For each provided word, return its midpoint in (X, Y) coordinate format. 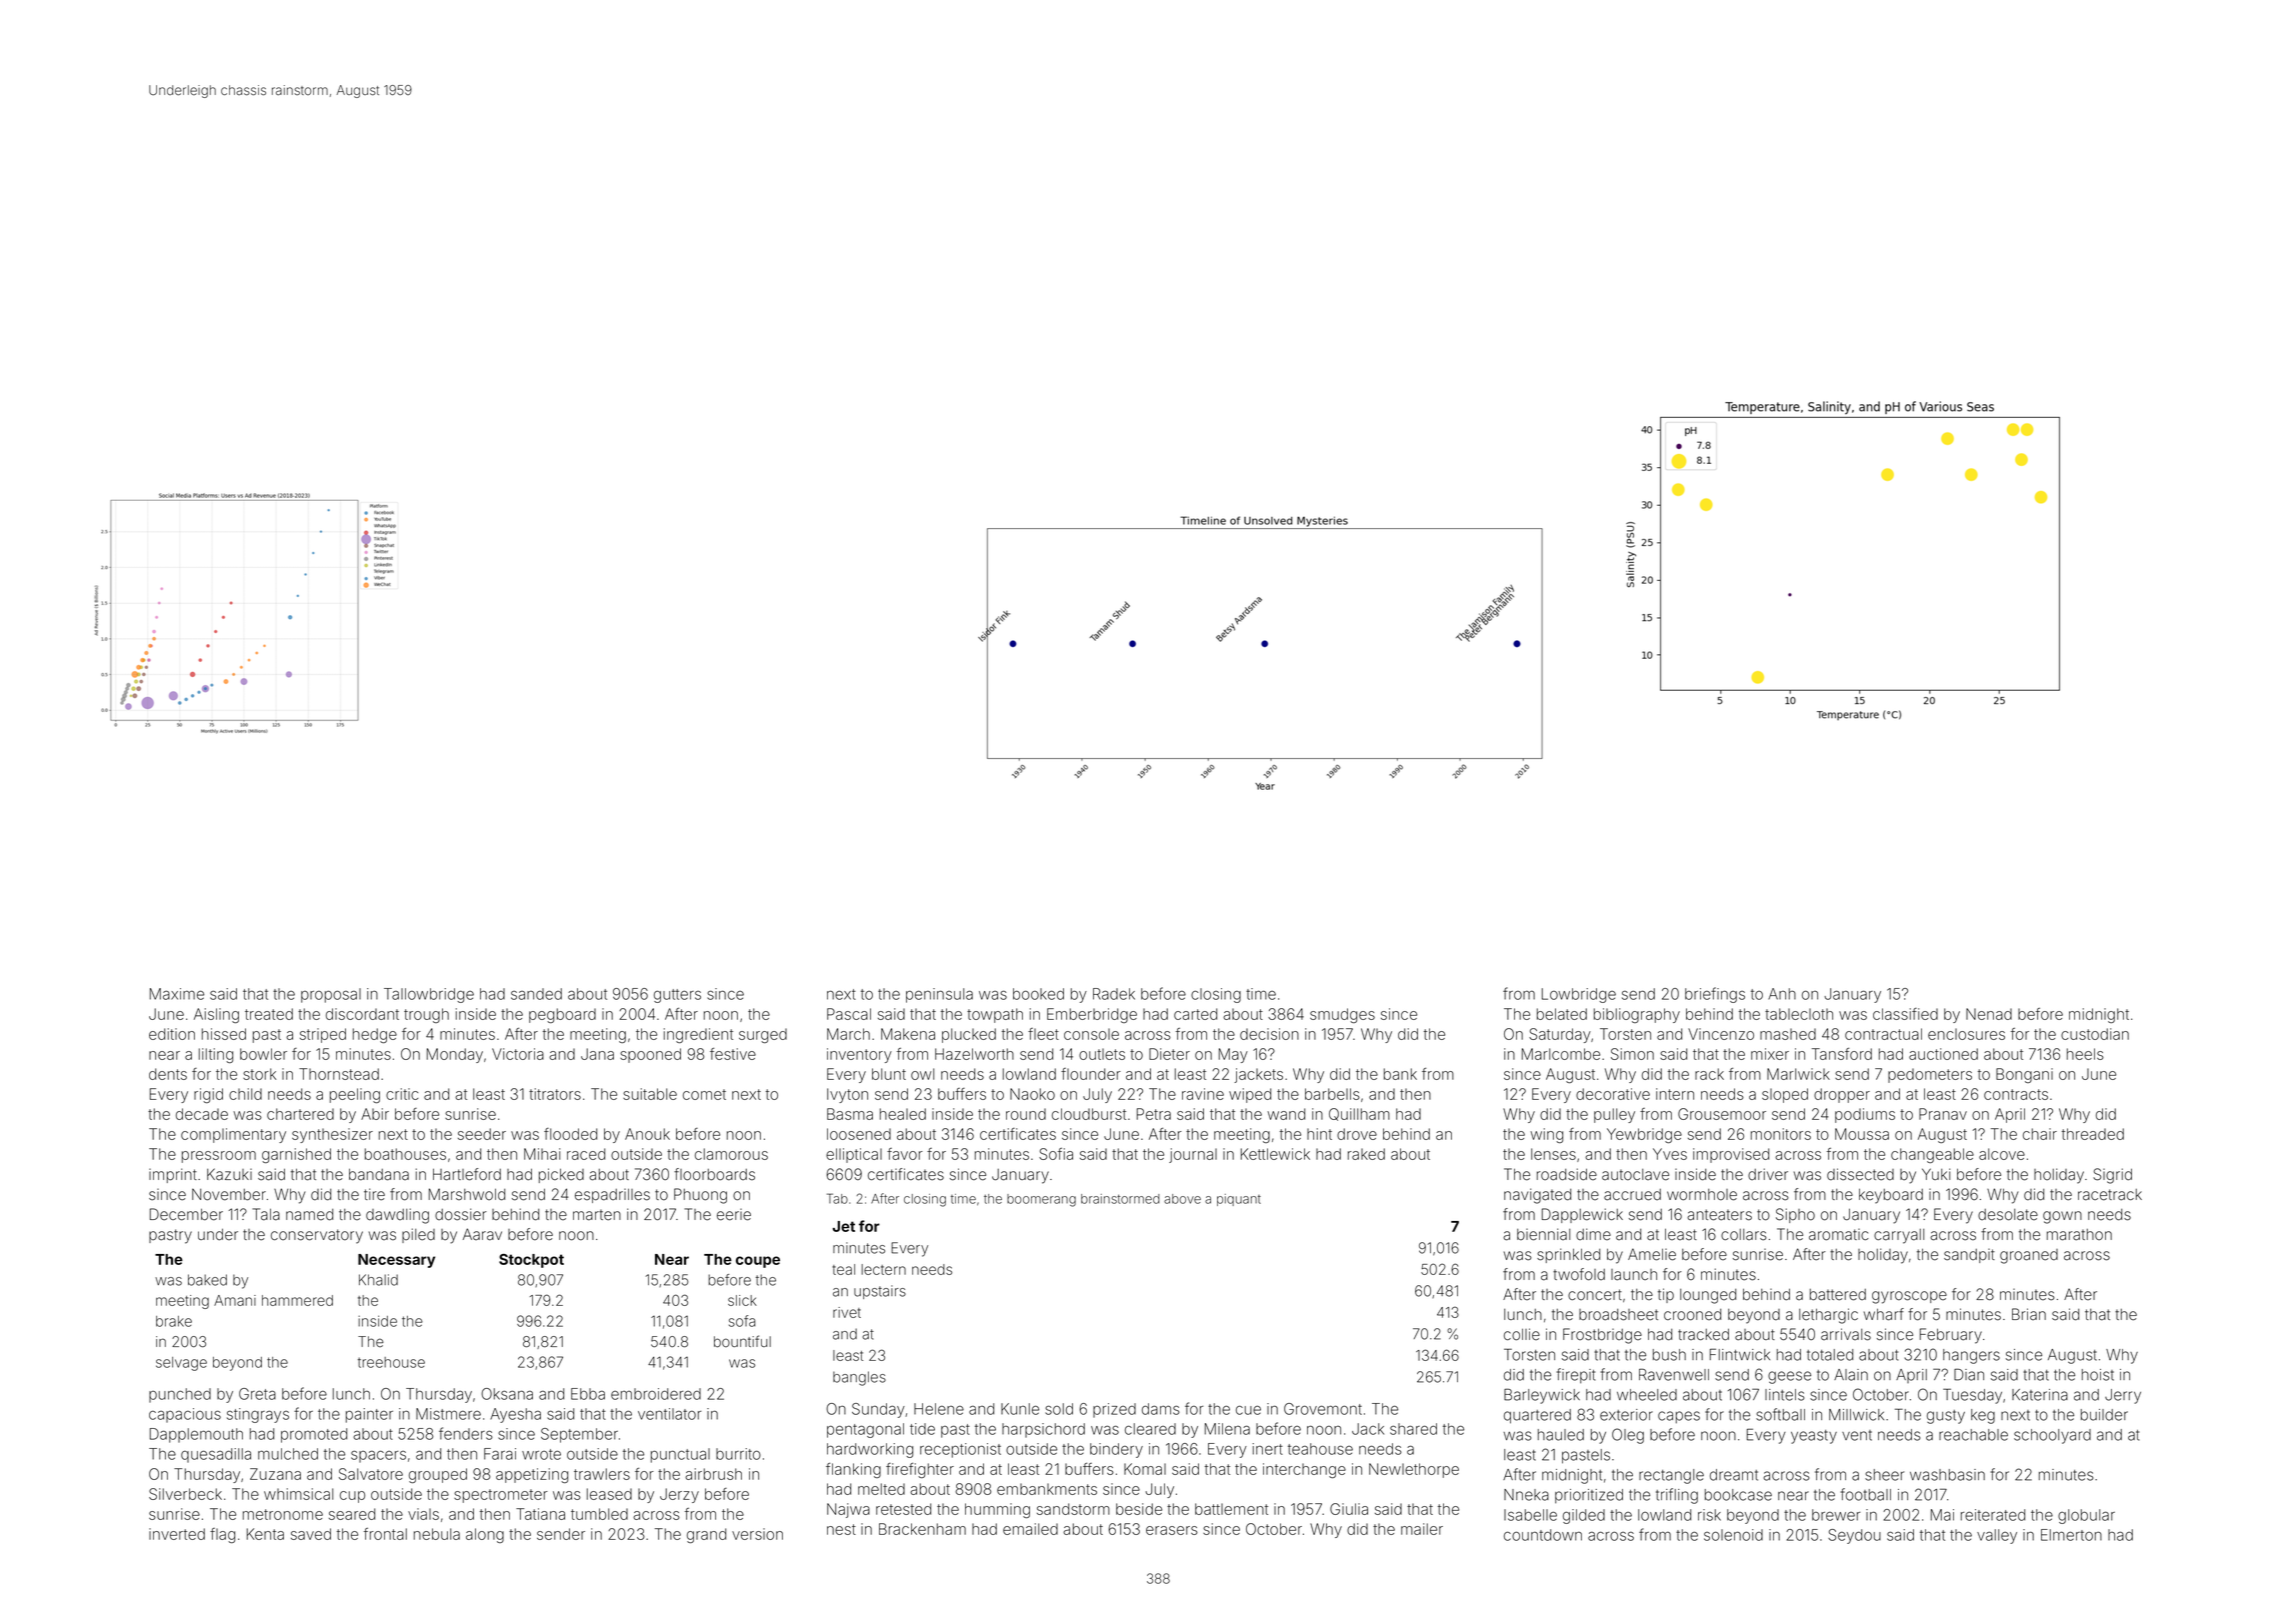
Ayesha (515, 1415)
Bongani (2024, 1075)
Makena (908, 1034)
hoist (2098, 1375)
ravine (1203, 1094)
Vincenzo (1721, 1034)
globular (2086, 1516)
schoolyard (2052, 1436)
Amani (235, 1300)
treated (269, 1014)
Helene (939, 1409)
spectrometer (501, 1496)
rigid (208, 1095)
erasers (1172, 1530)
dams (1161, 1409)
